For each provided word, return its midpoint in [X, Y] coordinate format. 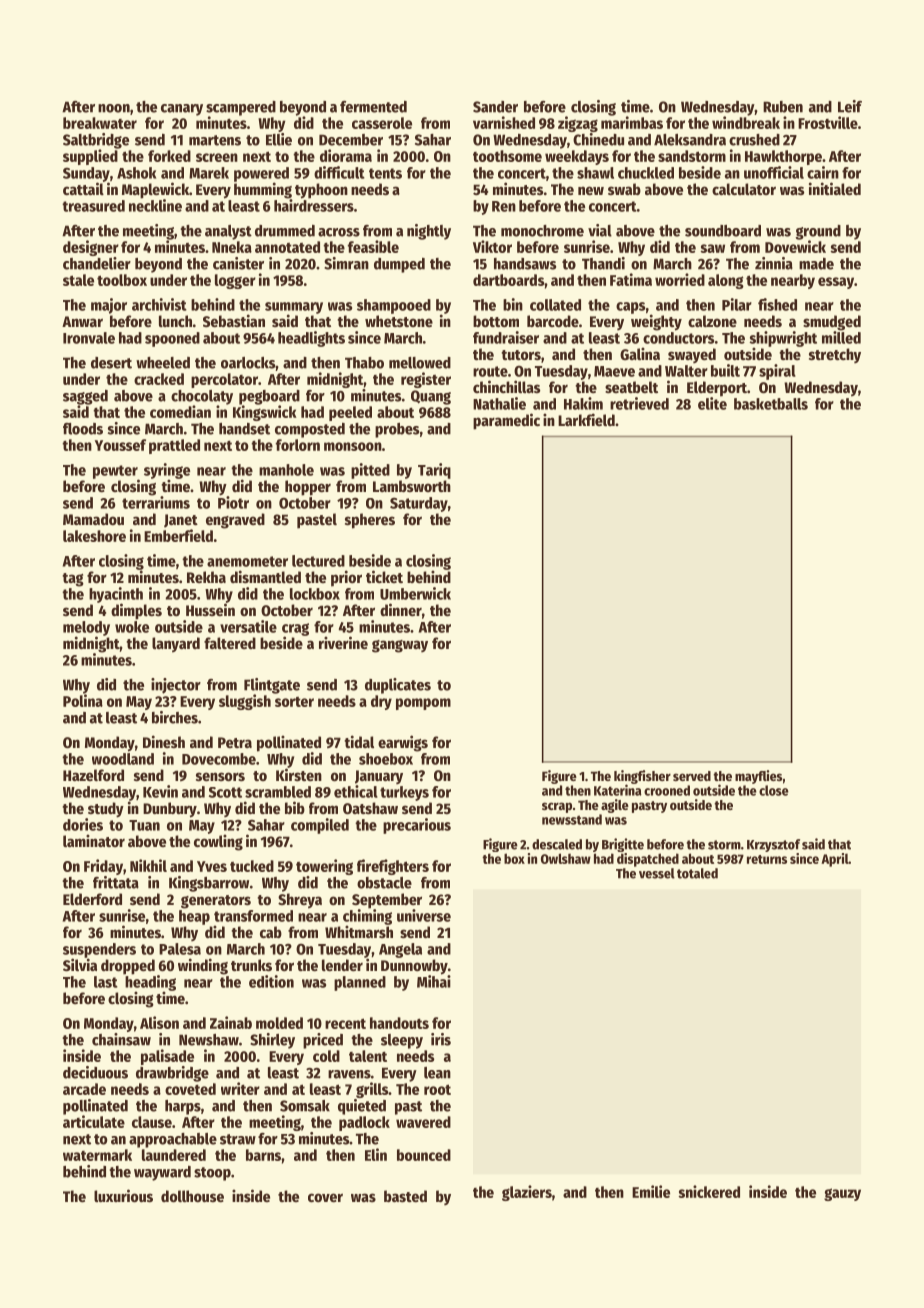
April [835, 860]
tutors [521, 355]
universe [424, 915]
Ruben [783, 107]
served [692, 776]
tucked [252, 866]
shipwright [783, 339]
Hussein [210, 609]
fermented [373, 107]
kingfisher [642, 777]
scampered [241, 108]
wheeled [163, 363]
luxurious [123, 1195]
